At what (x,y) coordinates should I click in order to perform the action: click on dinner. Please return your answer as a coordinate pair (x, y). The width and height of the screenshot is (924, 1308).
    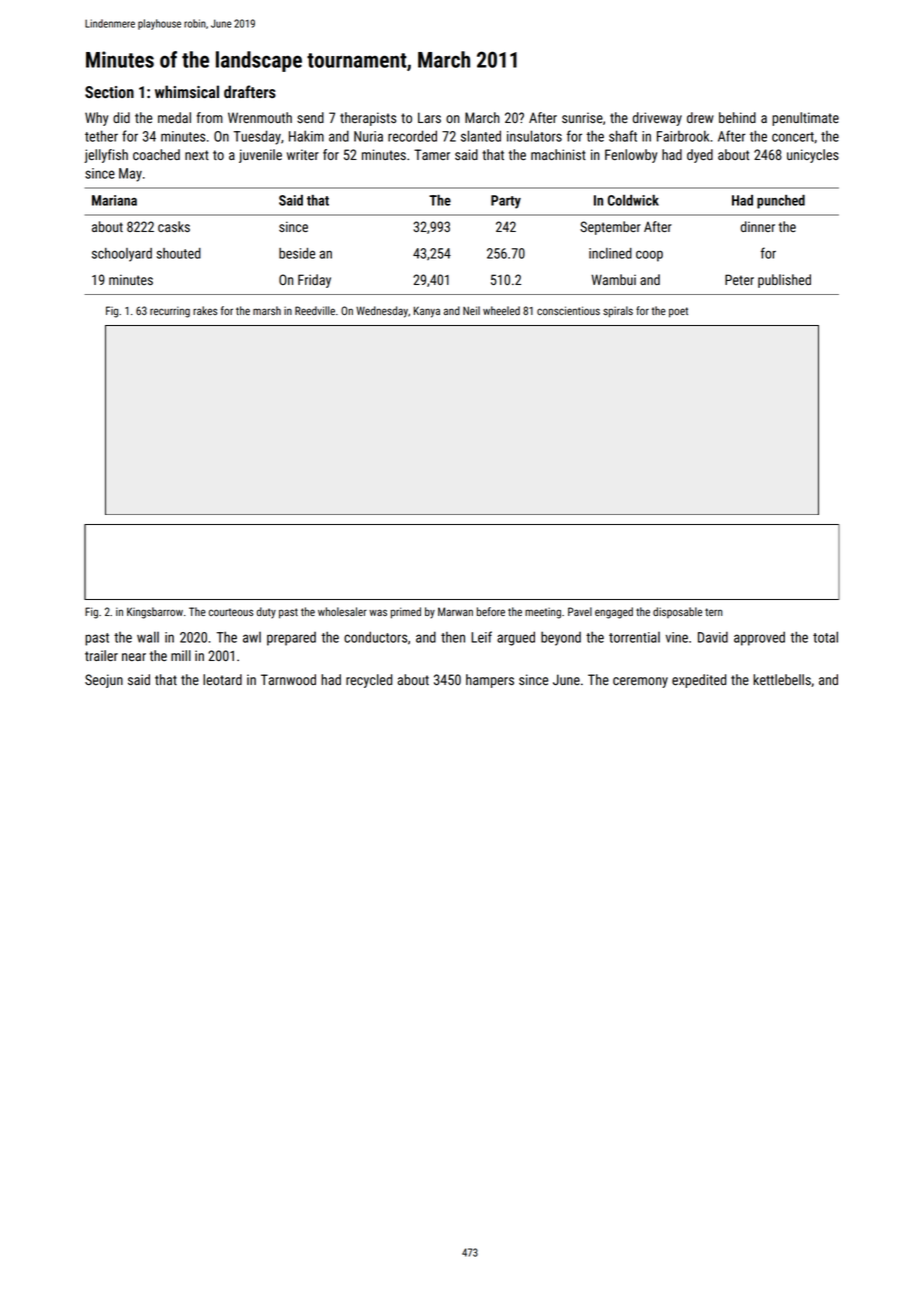
    Looking at the image, I should click on (758, 226).
